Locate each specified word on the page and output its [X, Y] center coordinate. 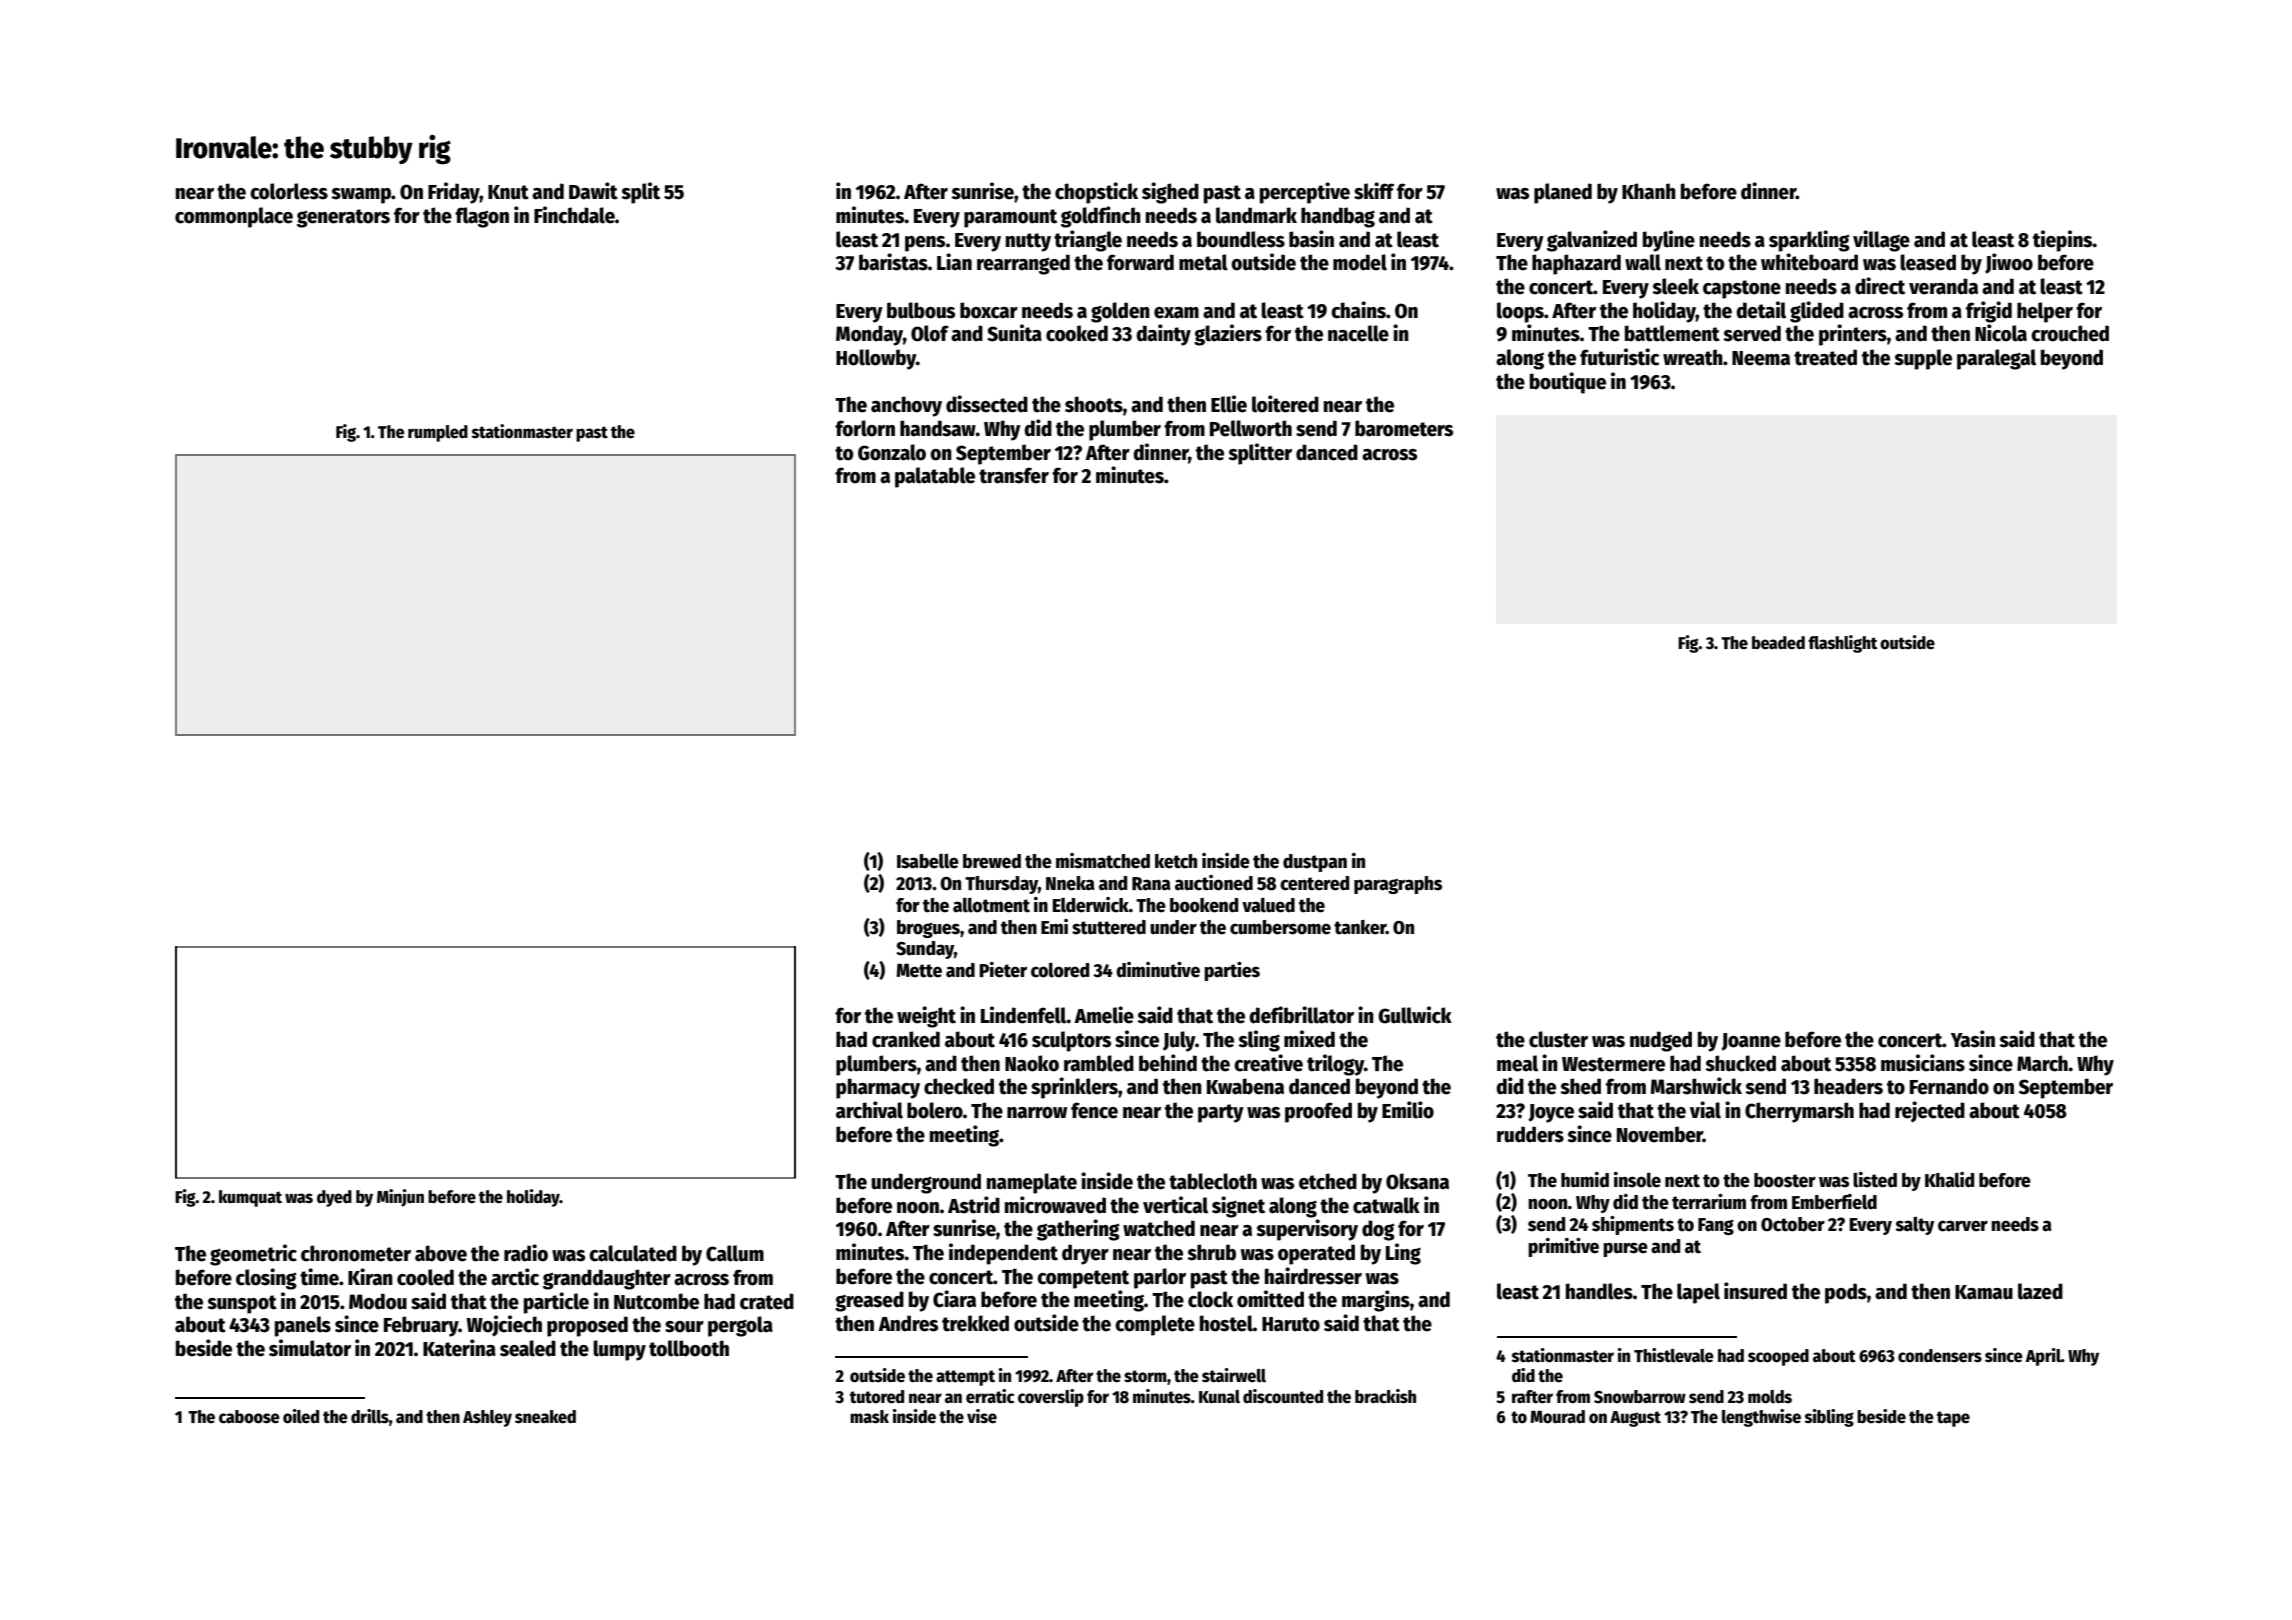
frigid [1989, 312]
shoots [1094, 404]
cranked [906, 1039]
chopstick [1096, 193]
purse [1625, 1249]
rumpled [438, 433]
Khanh [1649, 191]
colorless [289, 191]
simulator [310, 1348]
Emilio [1408, 1110]
